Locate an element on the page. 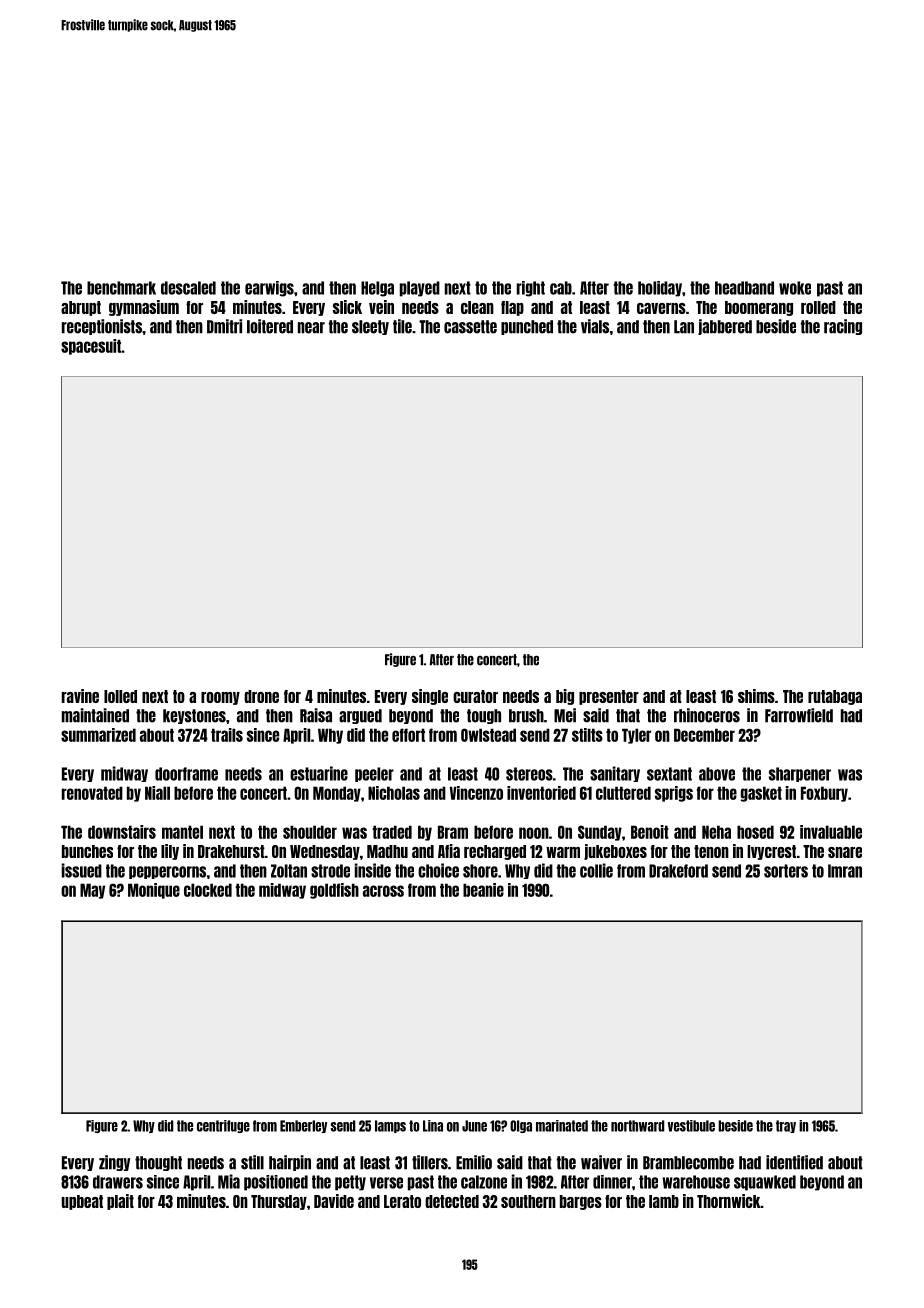 This document has height=1308, width=924. presenter is located at coordinates (609, 697).
